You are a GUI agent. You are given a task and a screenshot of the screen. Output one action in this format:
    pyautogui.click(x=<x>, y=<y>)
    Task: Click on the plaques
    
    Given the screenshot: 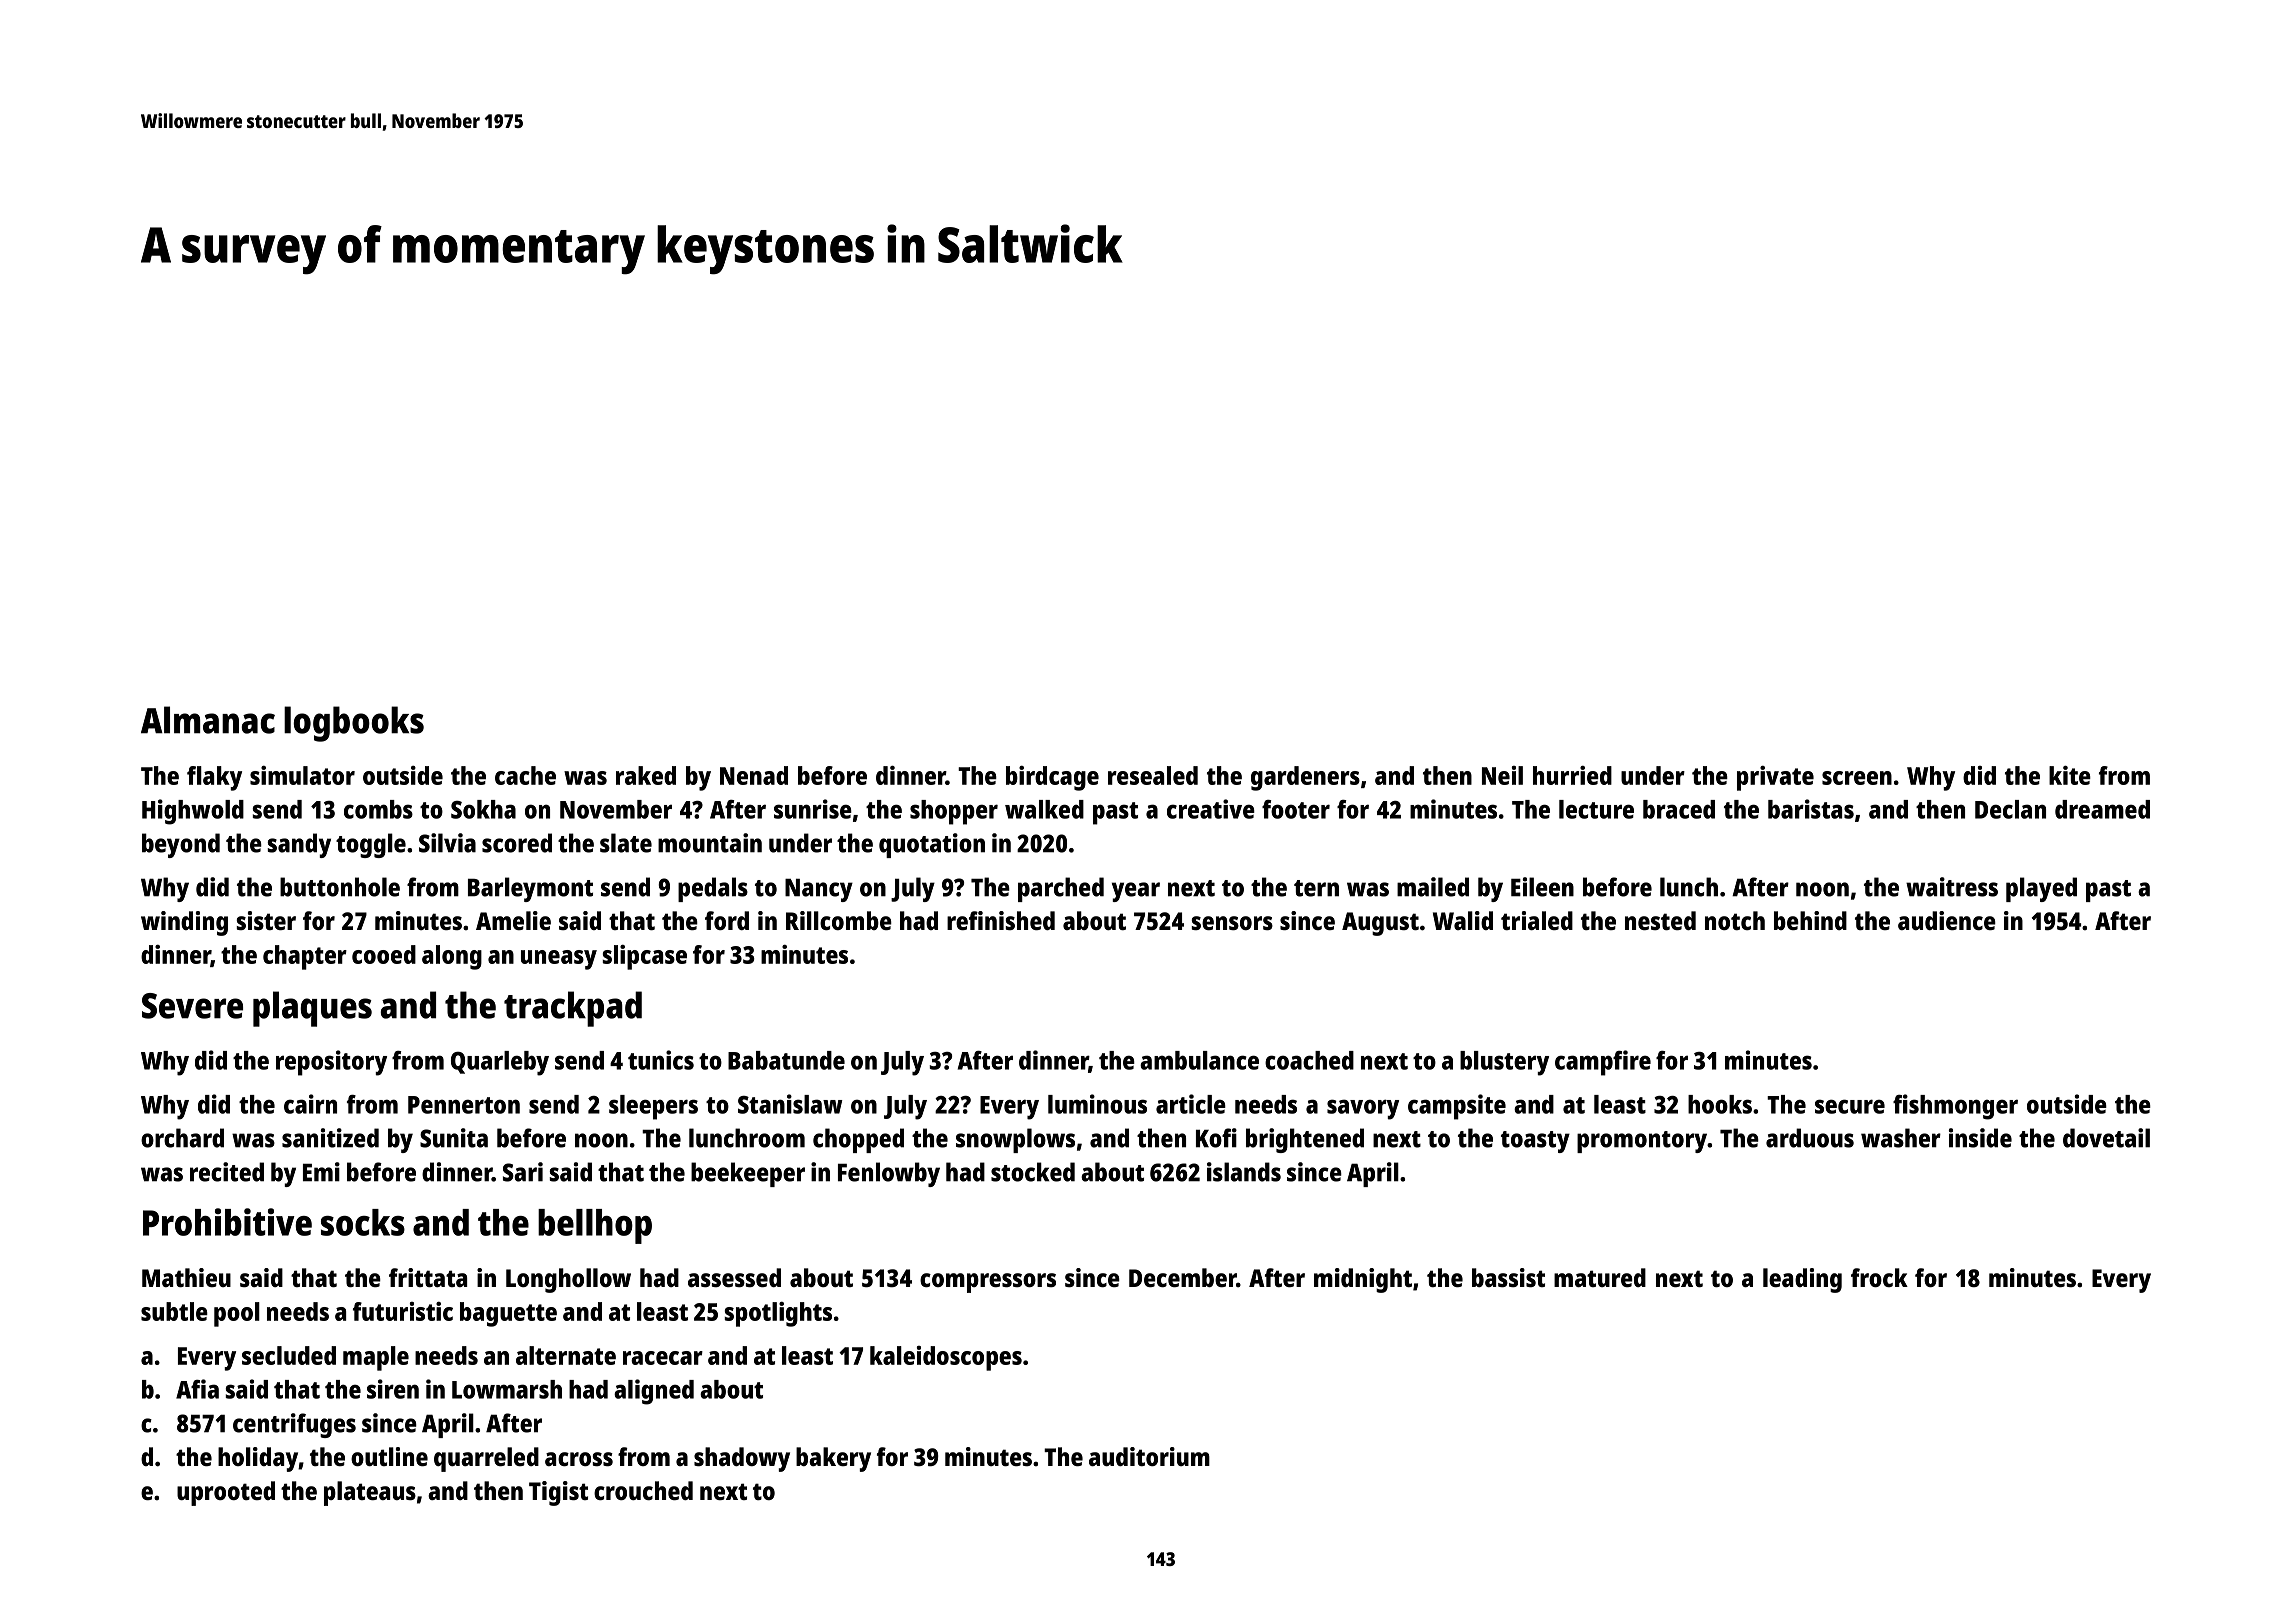 What is the action you would take?
    pyautogui.click(x=312, y=1009)
